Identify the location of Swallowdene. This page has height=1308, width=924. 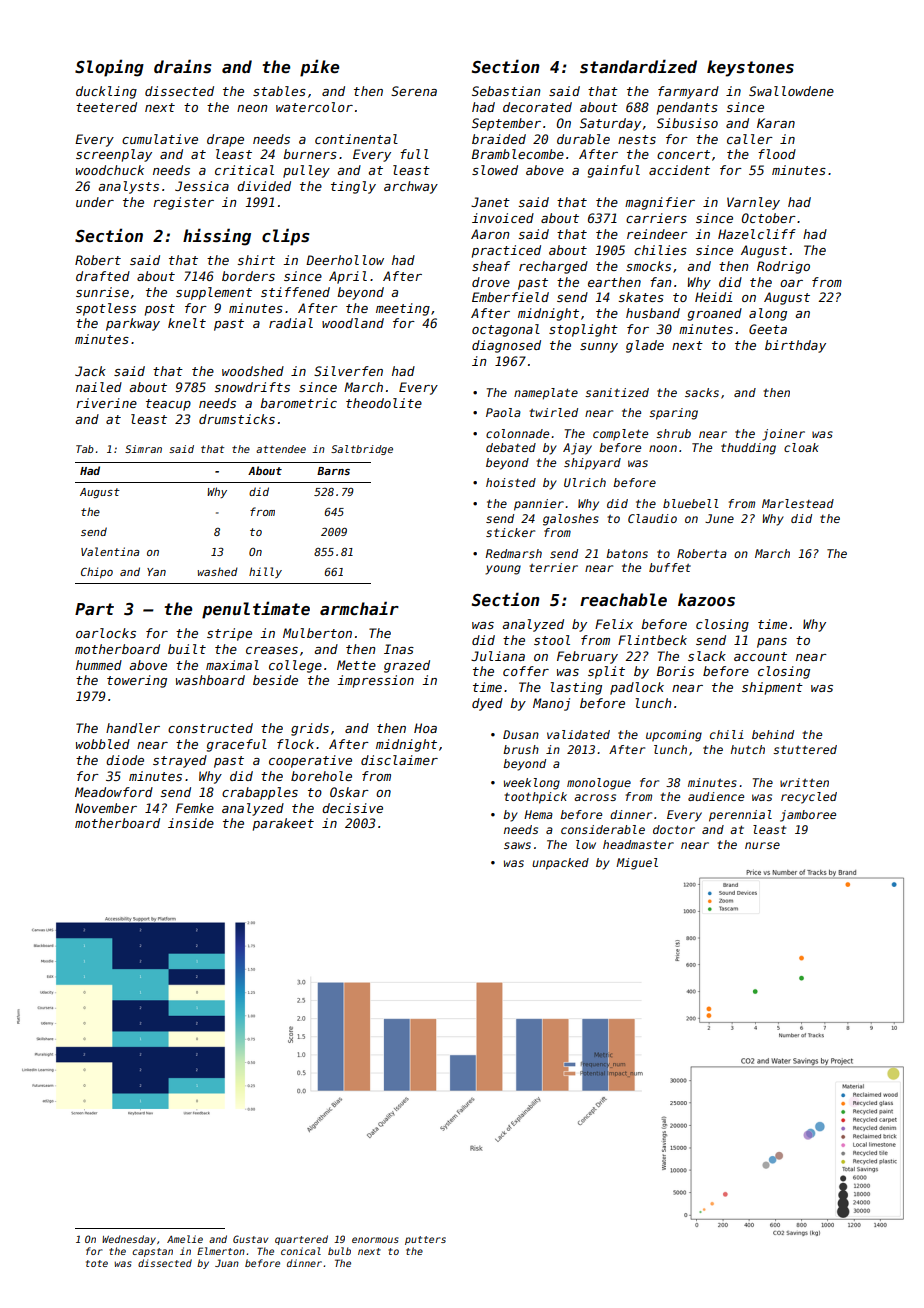
(791, 91).
